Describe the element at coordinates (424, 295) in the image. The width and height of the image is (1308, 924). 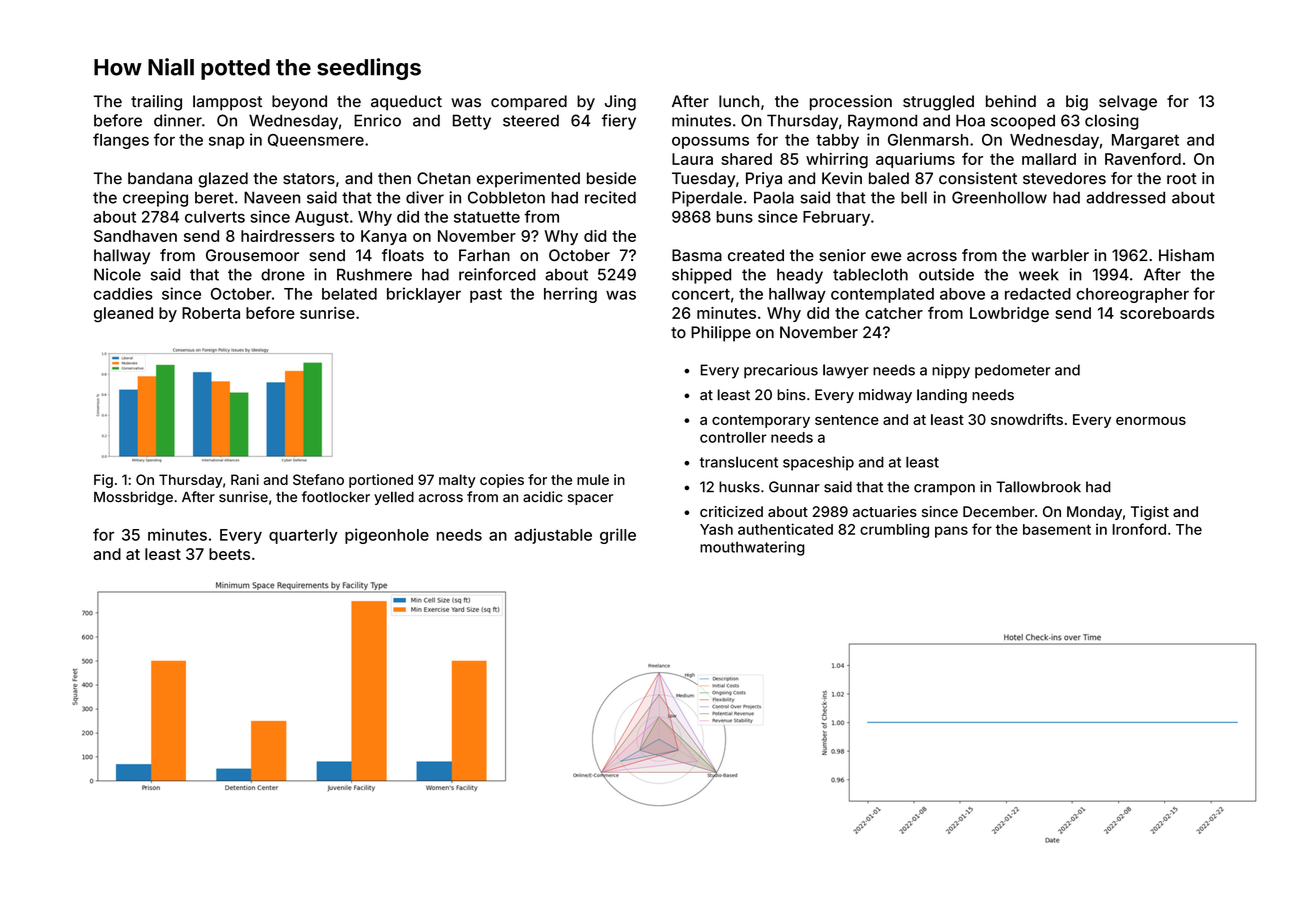
I see `bricklayer` at that location.
